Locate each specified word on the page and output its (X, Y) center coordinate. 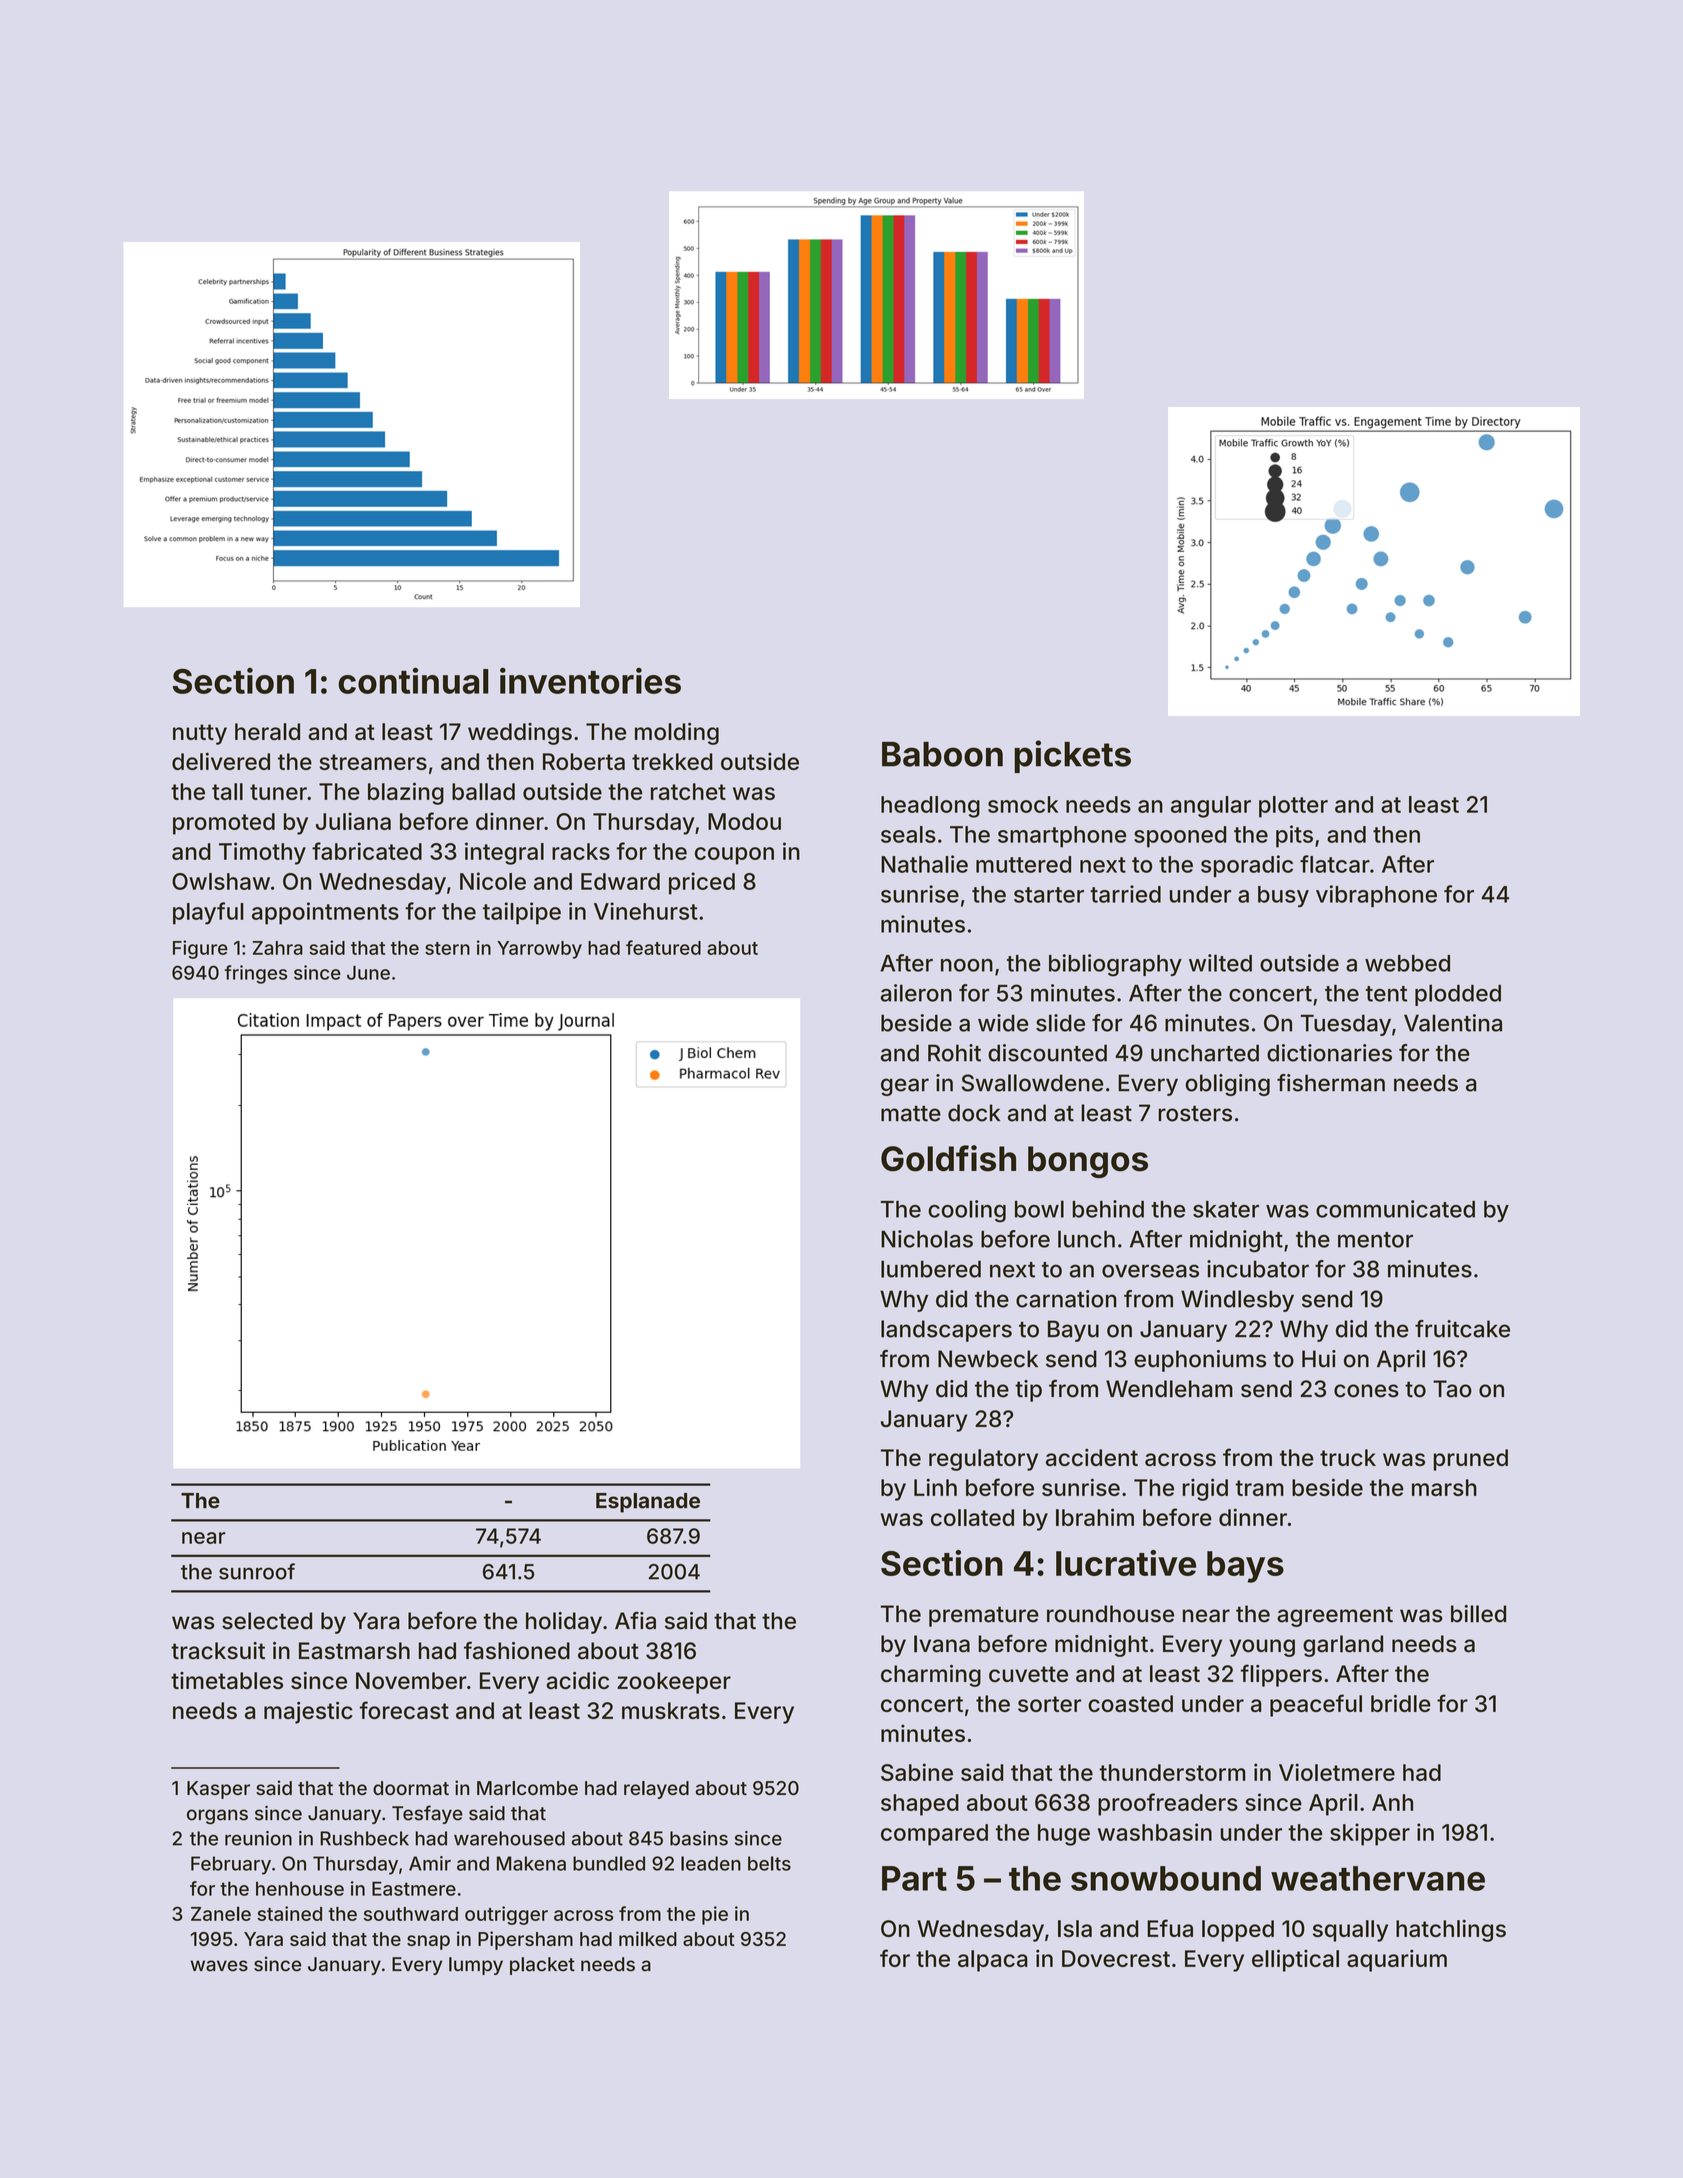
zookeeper (674, 1683)
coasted (1130, 1703)
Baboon (942, 754)
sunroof (257, 1571)
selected (267, 1621)
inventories (590, 681)
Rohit (954, 1053)
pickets (1073, 756)
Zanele (221, 1913)
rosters (1195, 1114)
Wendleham (1169, 1389)
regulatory (983, 1460)
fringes (256, 974)
